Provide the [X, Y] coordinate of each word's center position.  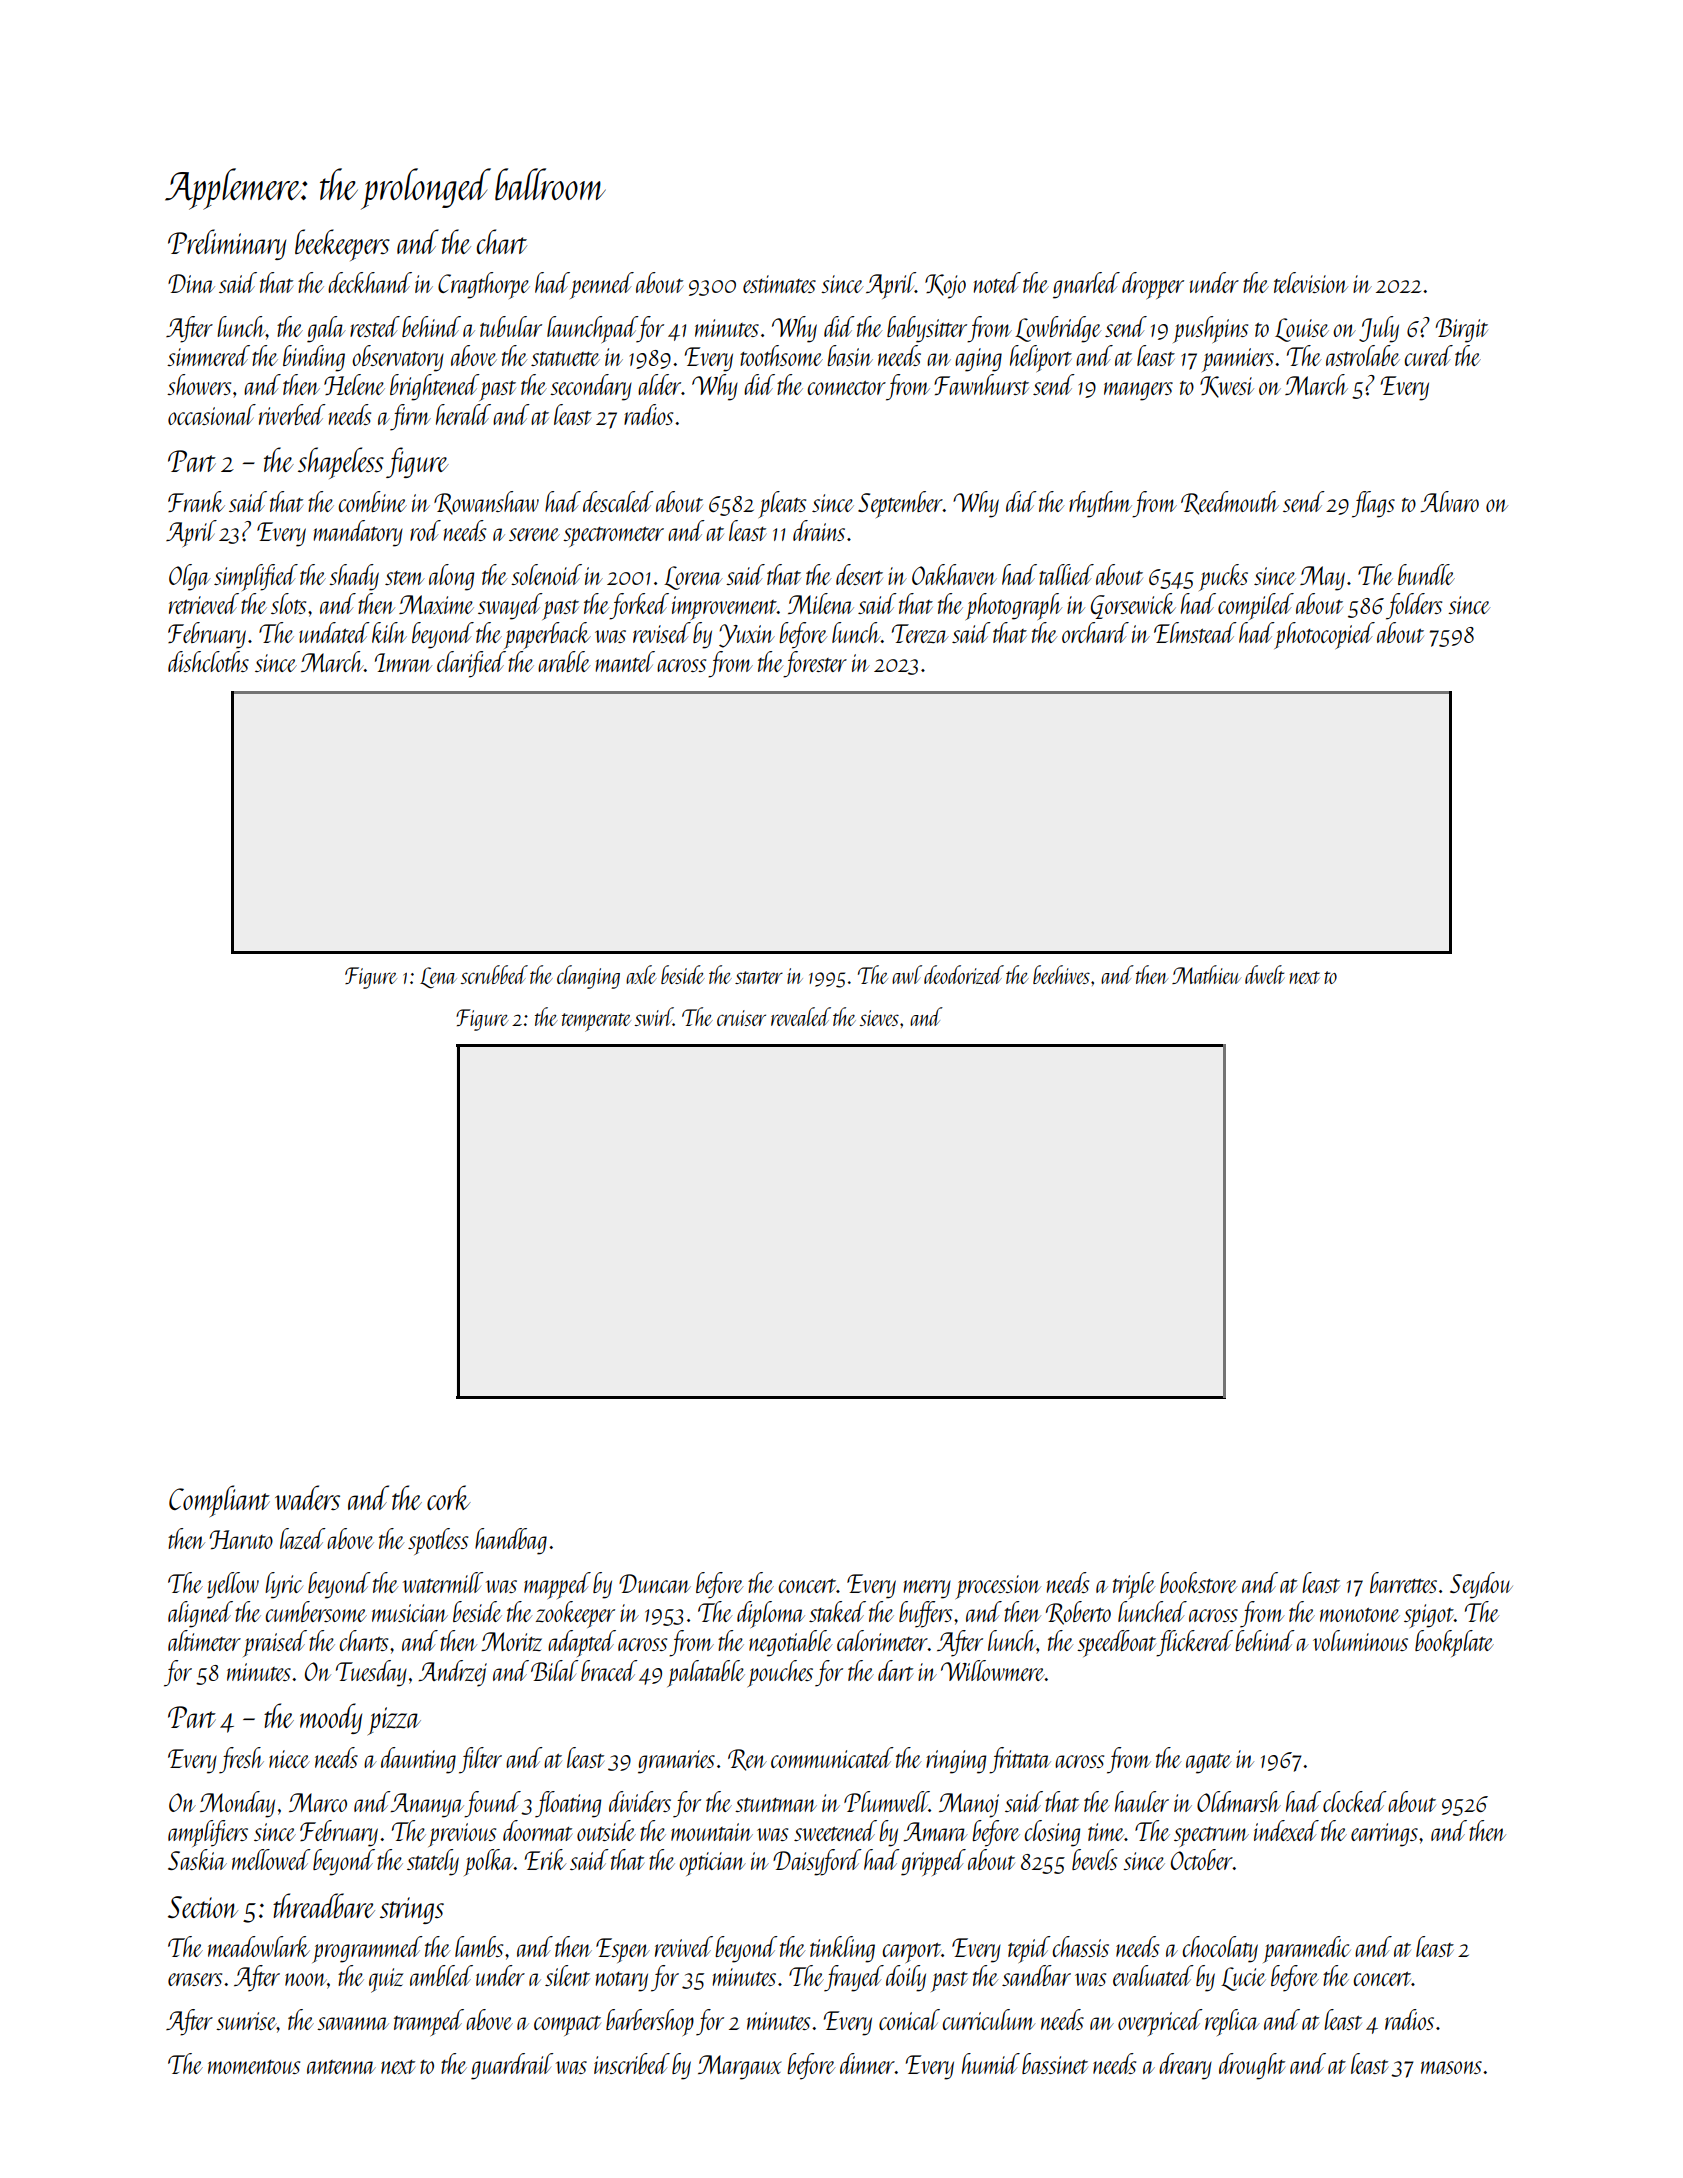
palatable [706, 1673]
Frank [196, 501]
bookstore [1198, 1582]
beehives [1061, 974]
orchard [1095, 632]
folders [1414, 606]
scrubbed [494, 974]
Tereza [920, 634]
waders [307, 1497]
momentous [254, 2067]
